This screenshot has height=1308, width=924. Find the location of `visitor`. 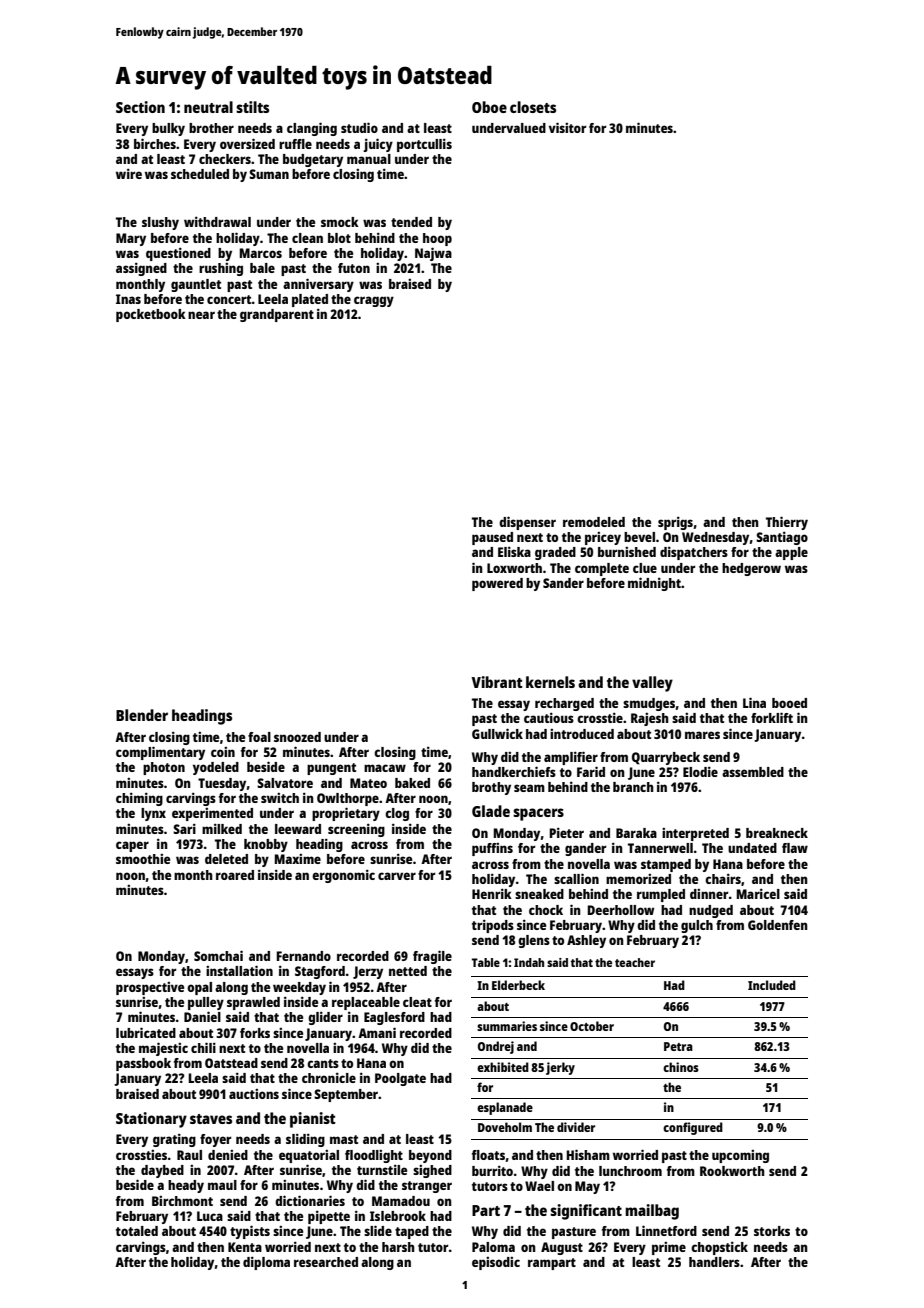

visitor is located at coordinates (567, 127).
